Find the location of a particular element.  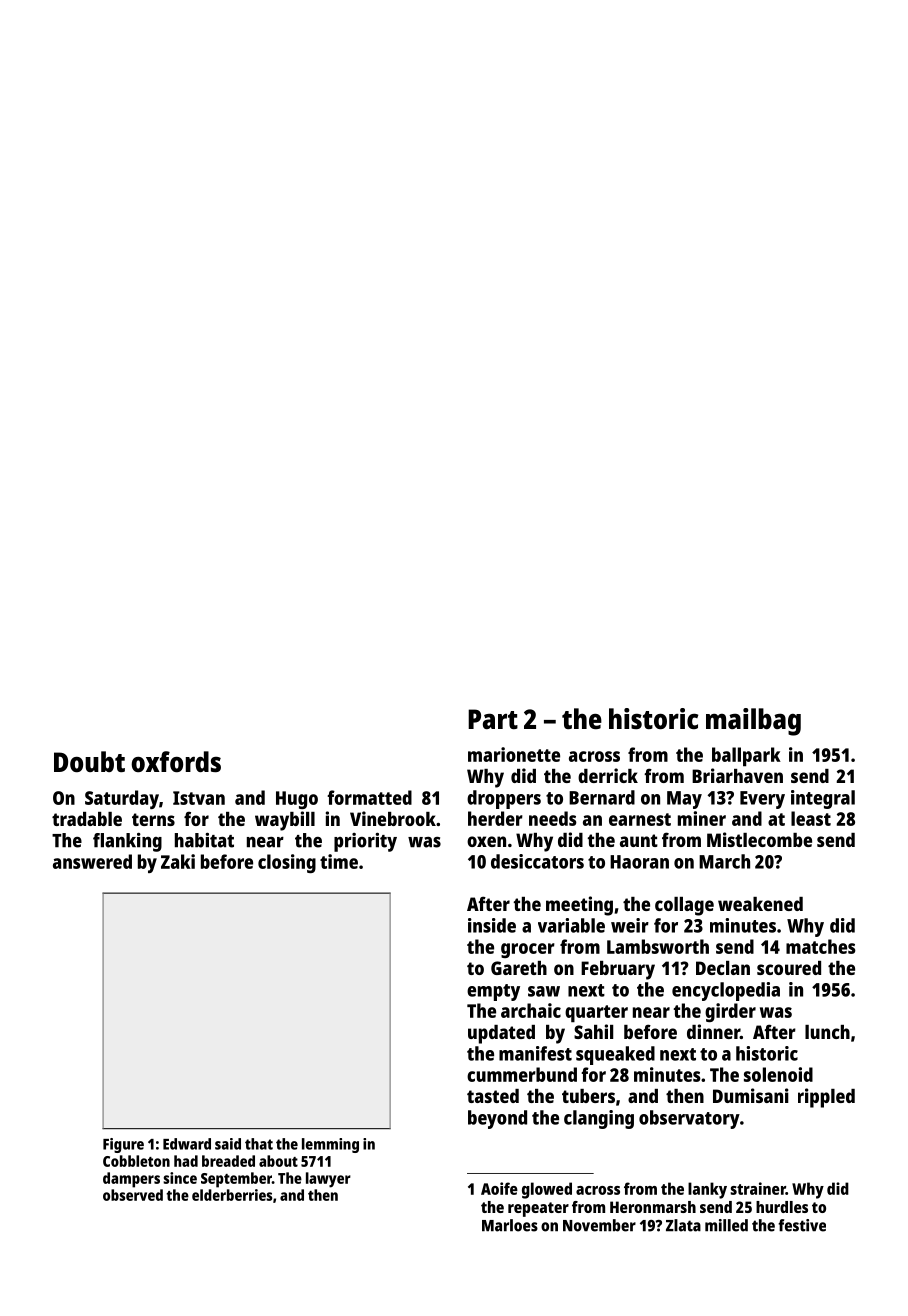

observed is located at coordinates (133, 1195).
